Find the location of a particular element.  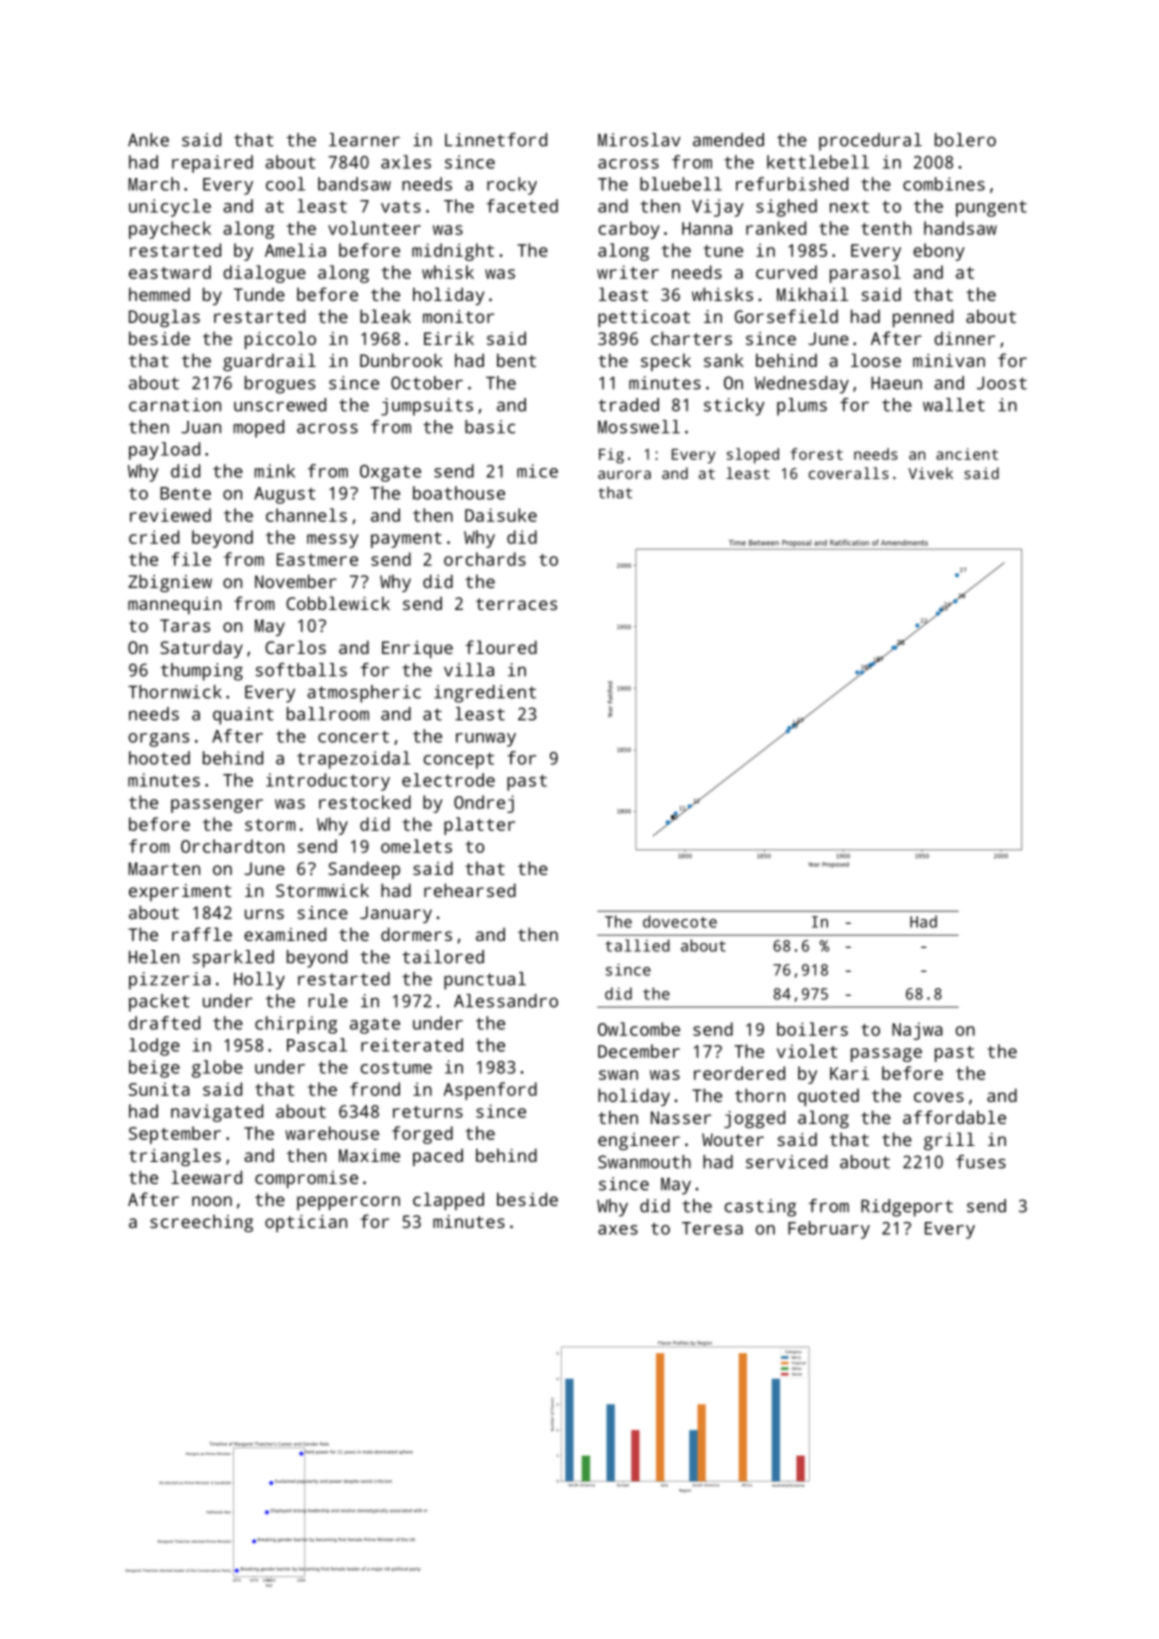

Linnetford is located at coordinates (496, 140).
